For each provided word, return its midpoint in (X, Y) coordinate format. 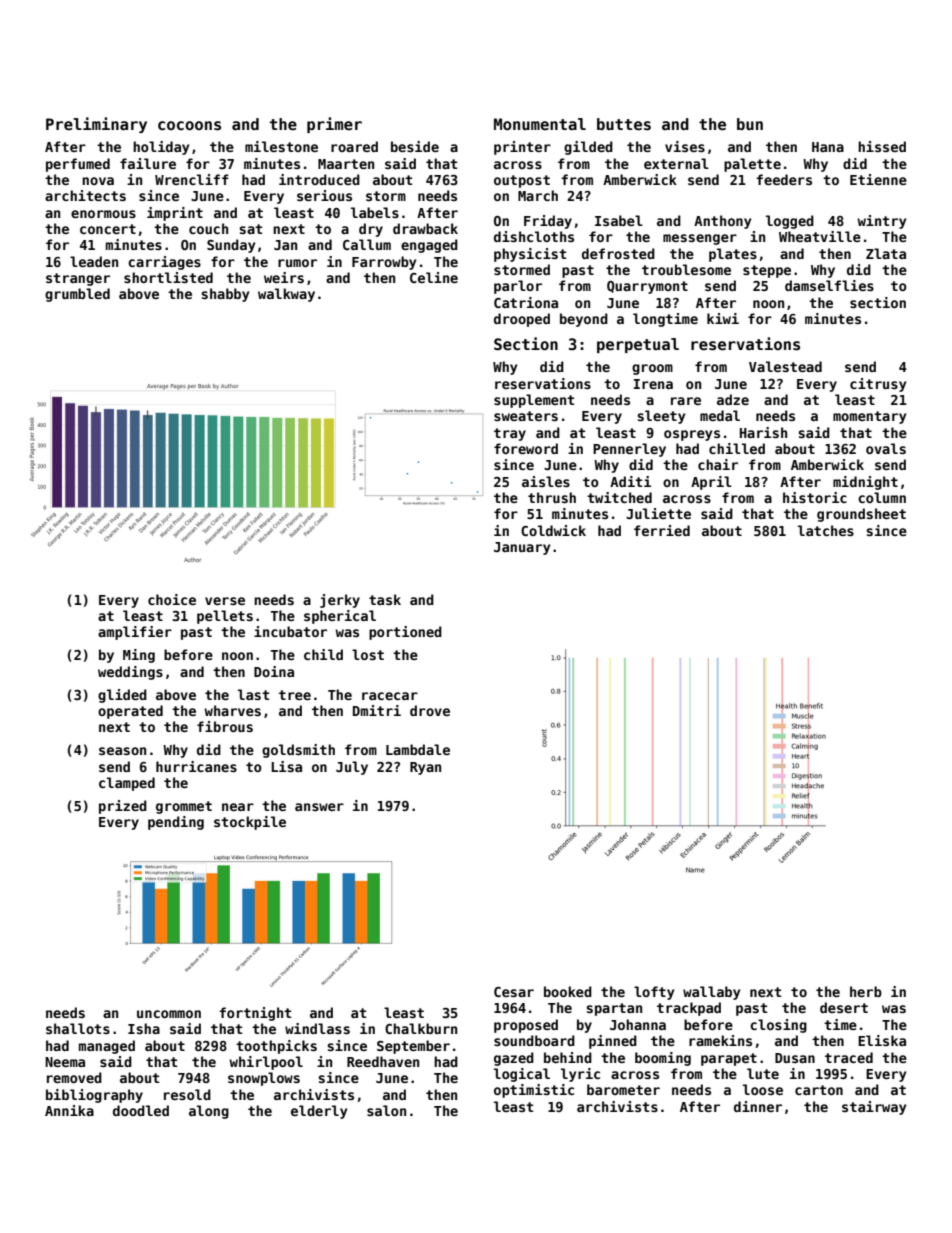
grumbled (77, 295)
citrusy (878, 385)
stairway (874, 1108)
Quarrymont (647, 287)
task (385, 599)
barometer (623, 1089)
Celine (434, 277)
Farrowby (384, 263)
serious (324, 195)
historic (815, 497)
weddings (130, 673)
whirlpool (266, 1063)
